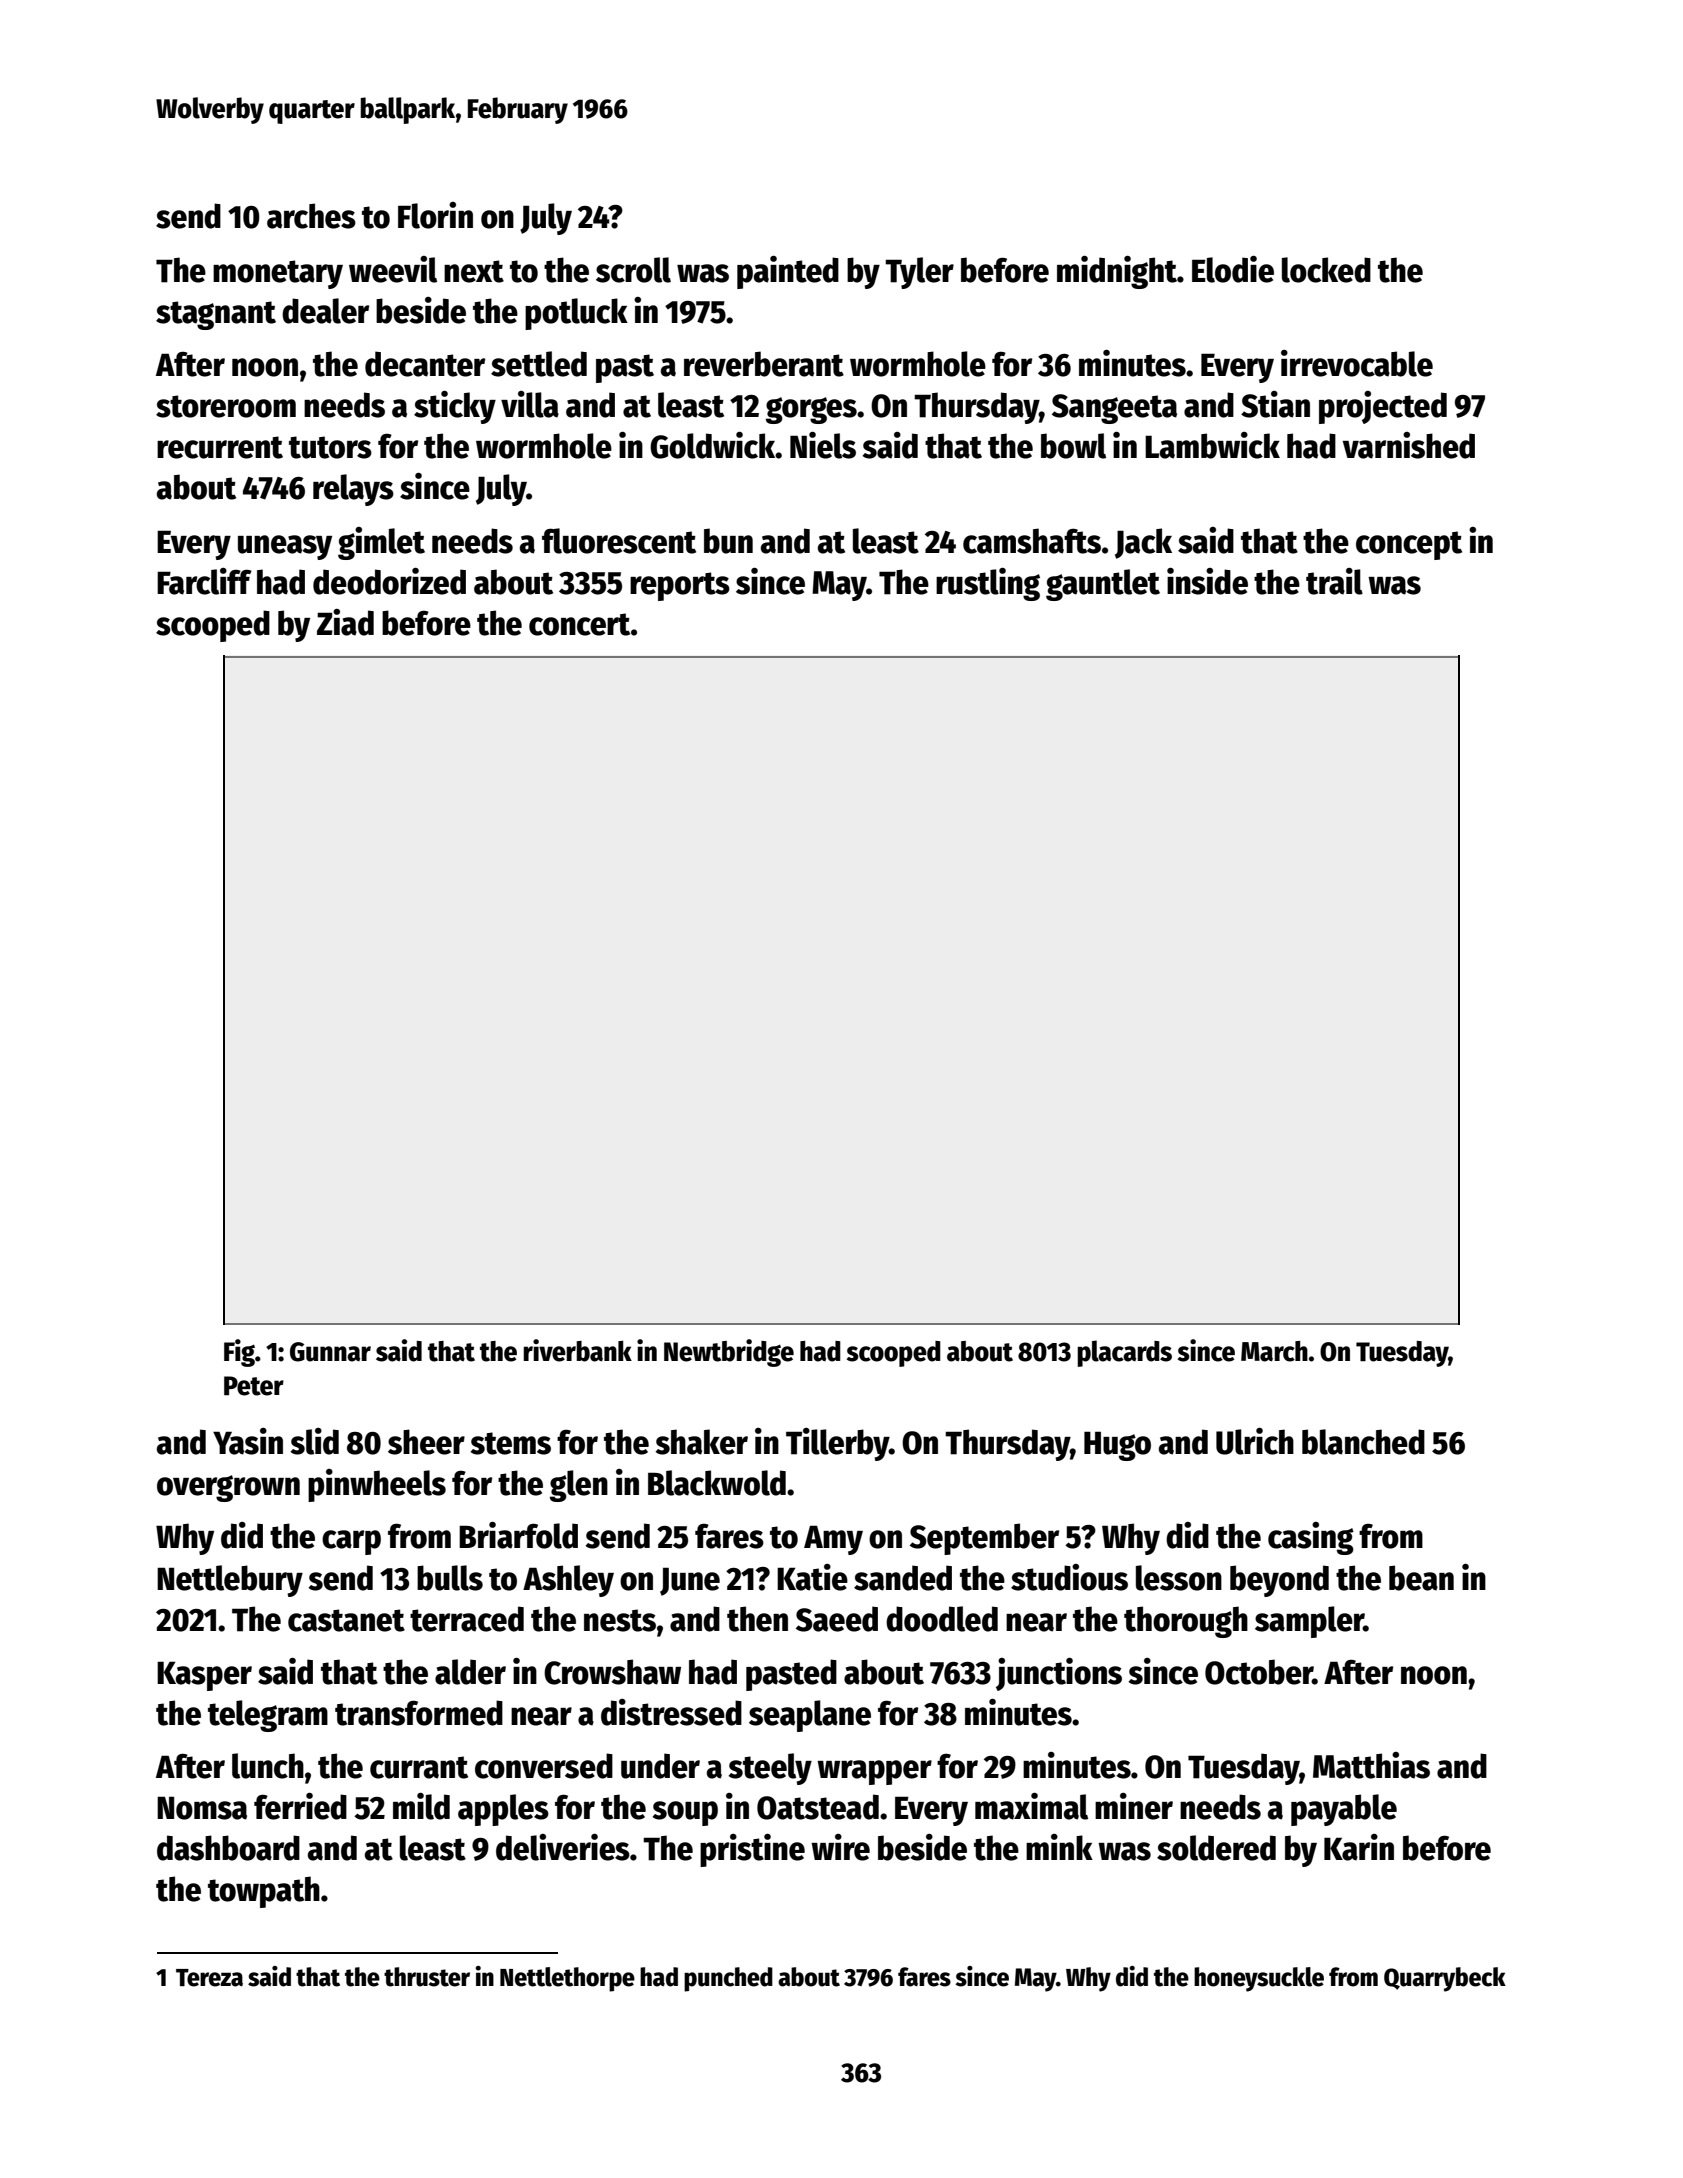 This page has height=2178, width=1683. Describe the element at coordinates (988, 584) in the page. I see `rustling` at that location.
